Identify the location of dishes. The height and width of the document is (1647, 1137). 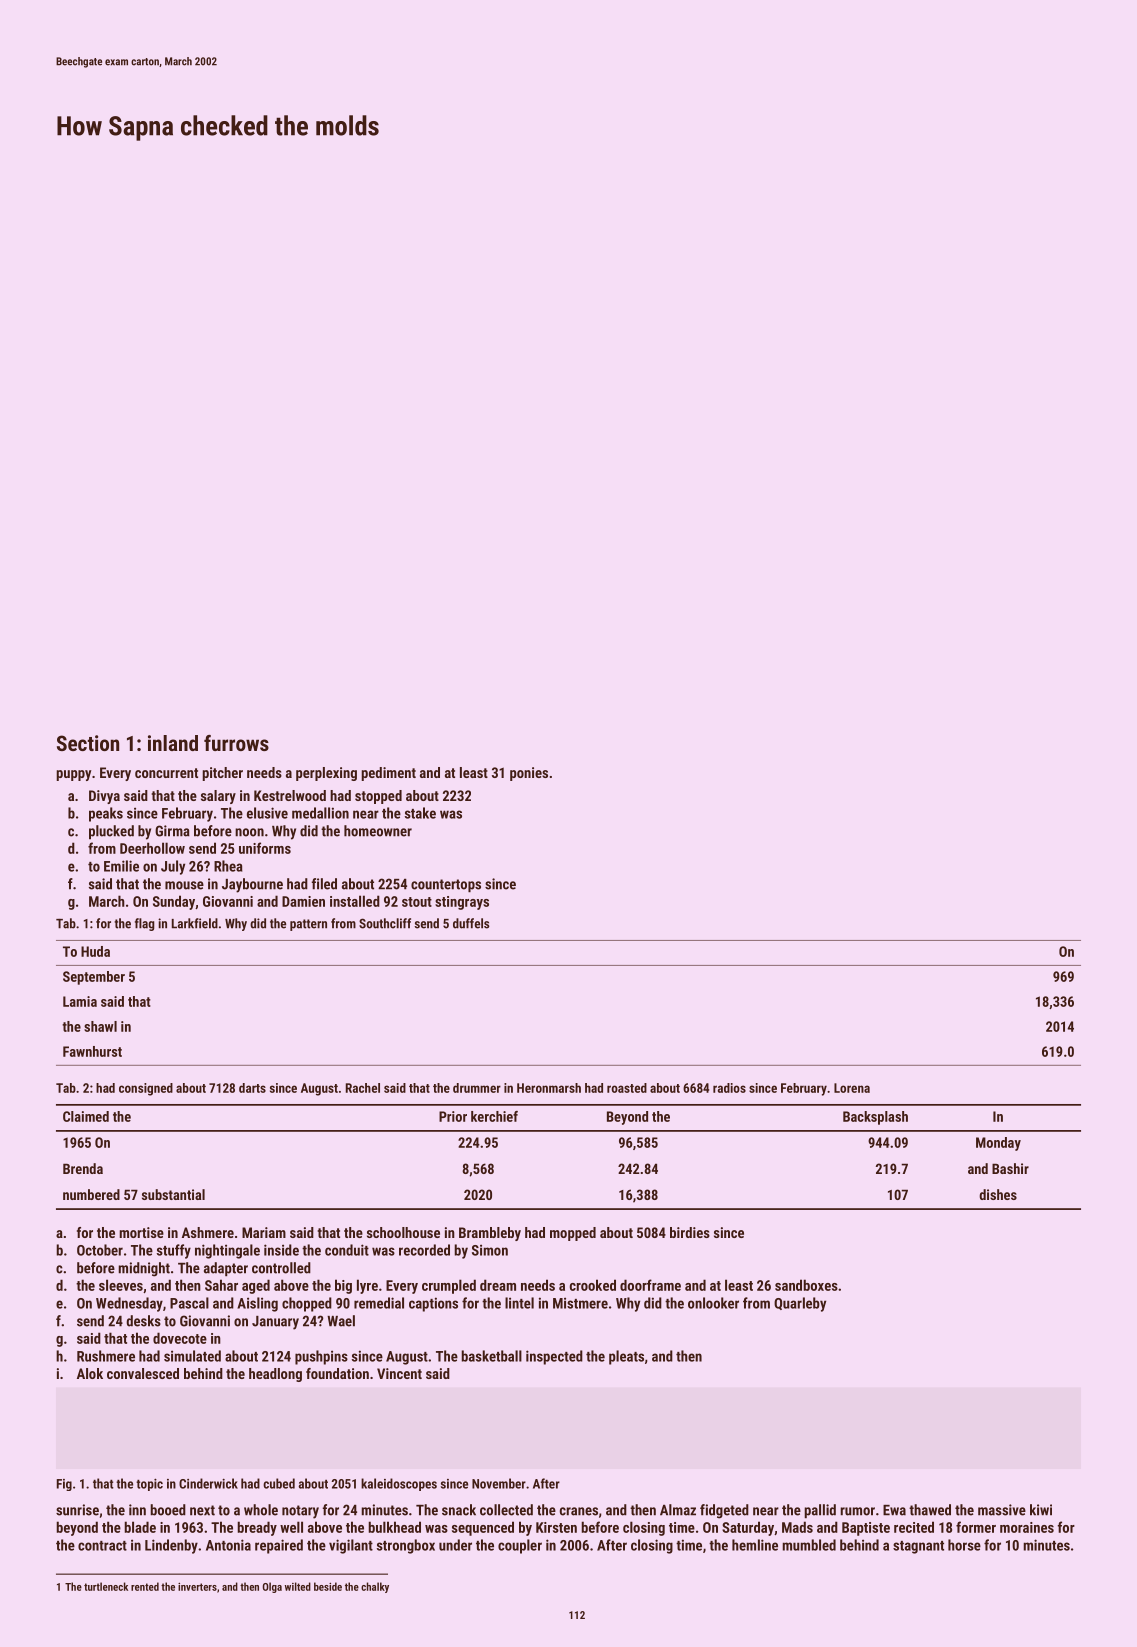
(998, 1194).
